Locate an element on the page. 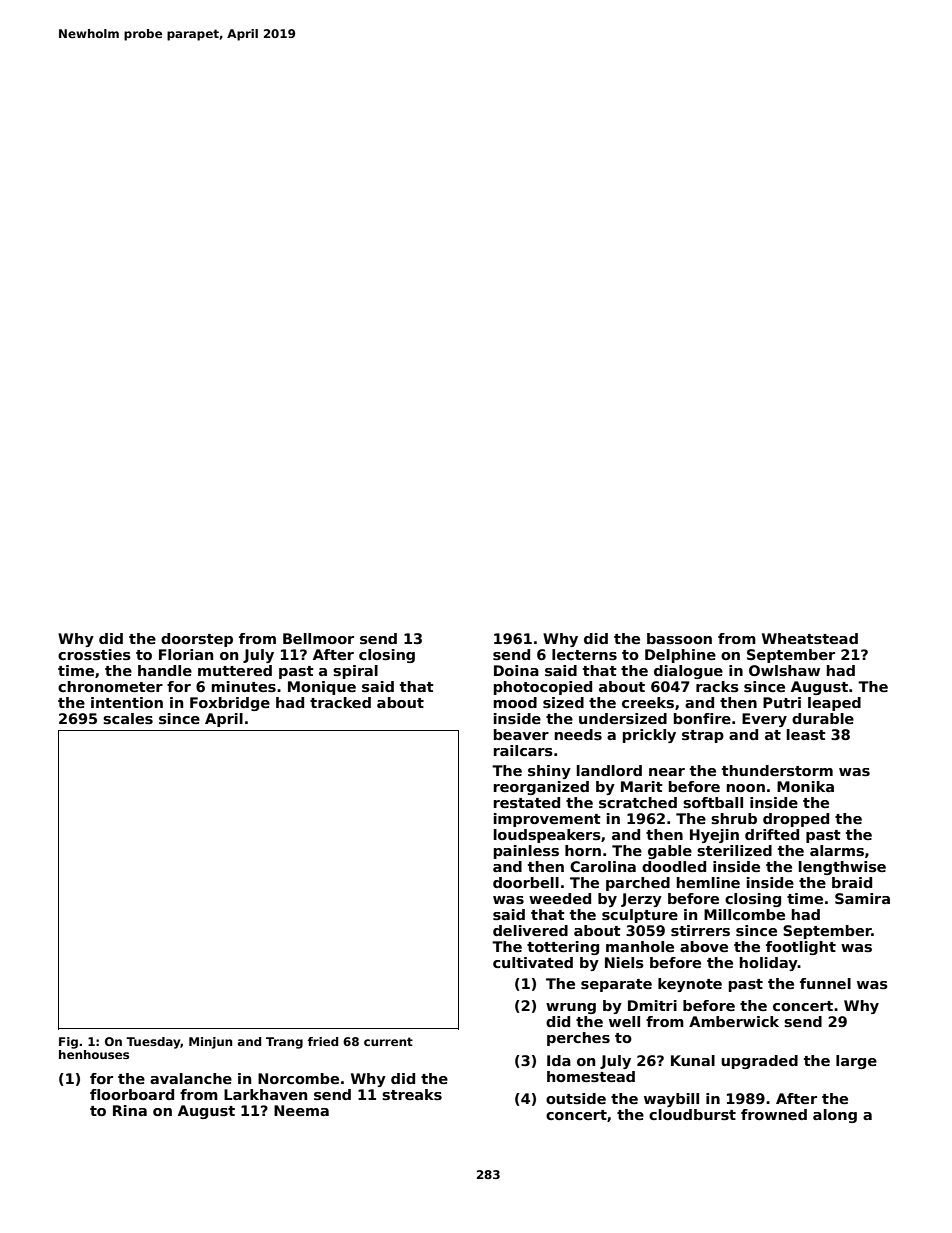 This image has width=952, height=1233. scales is located at coordinates (128, 718).
